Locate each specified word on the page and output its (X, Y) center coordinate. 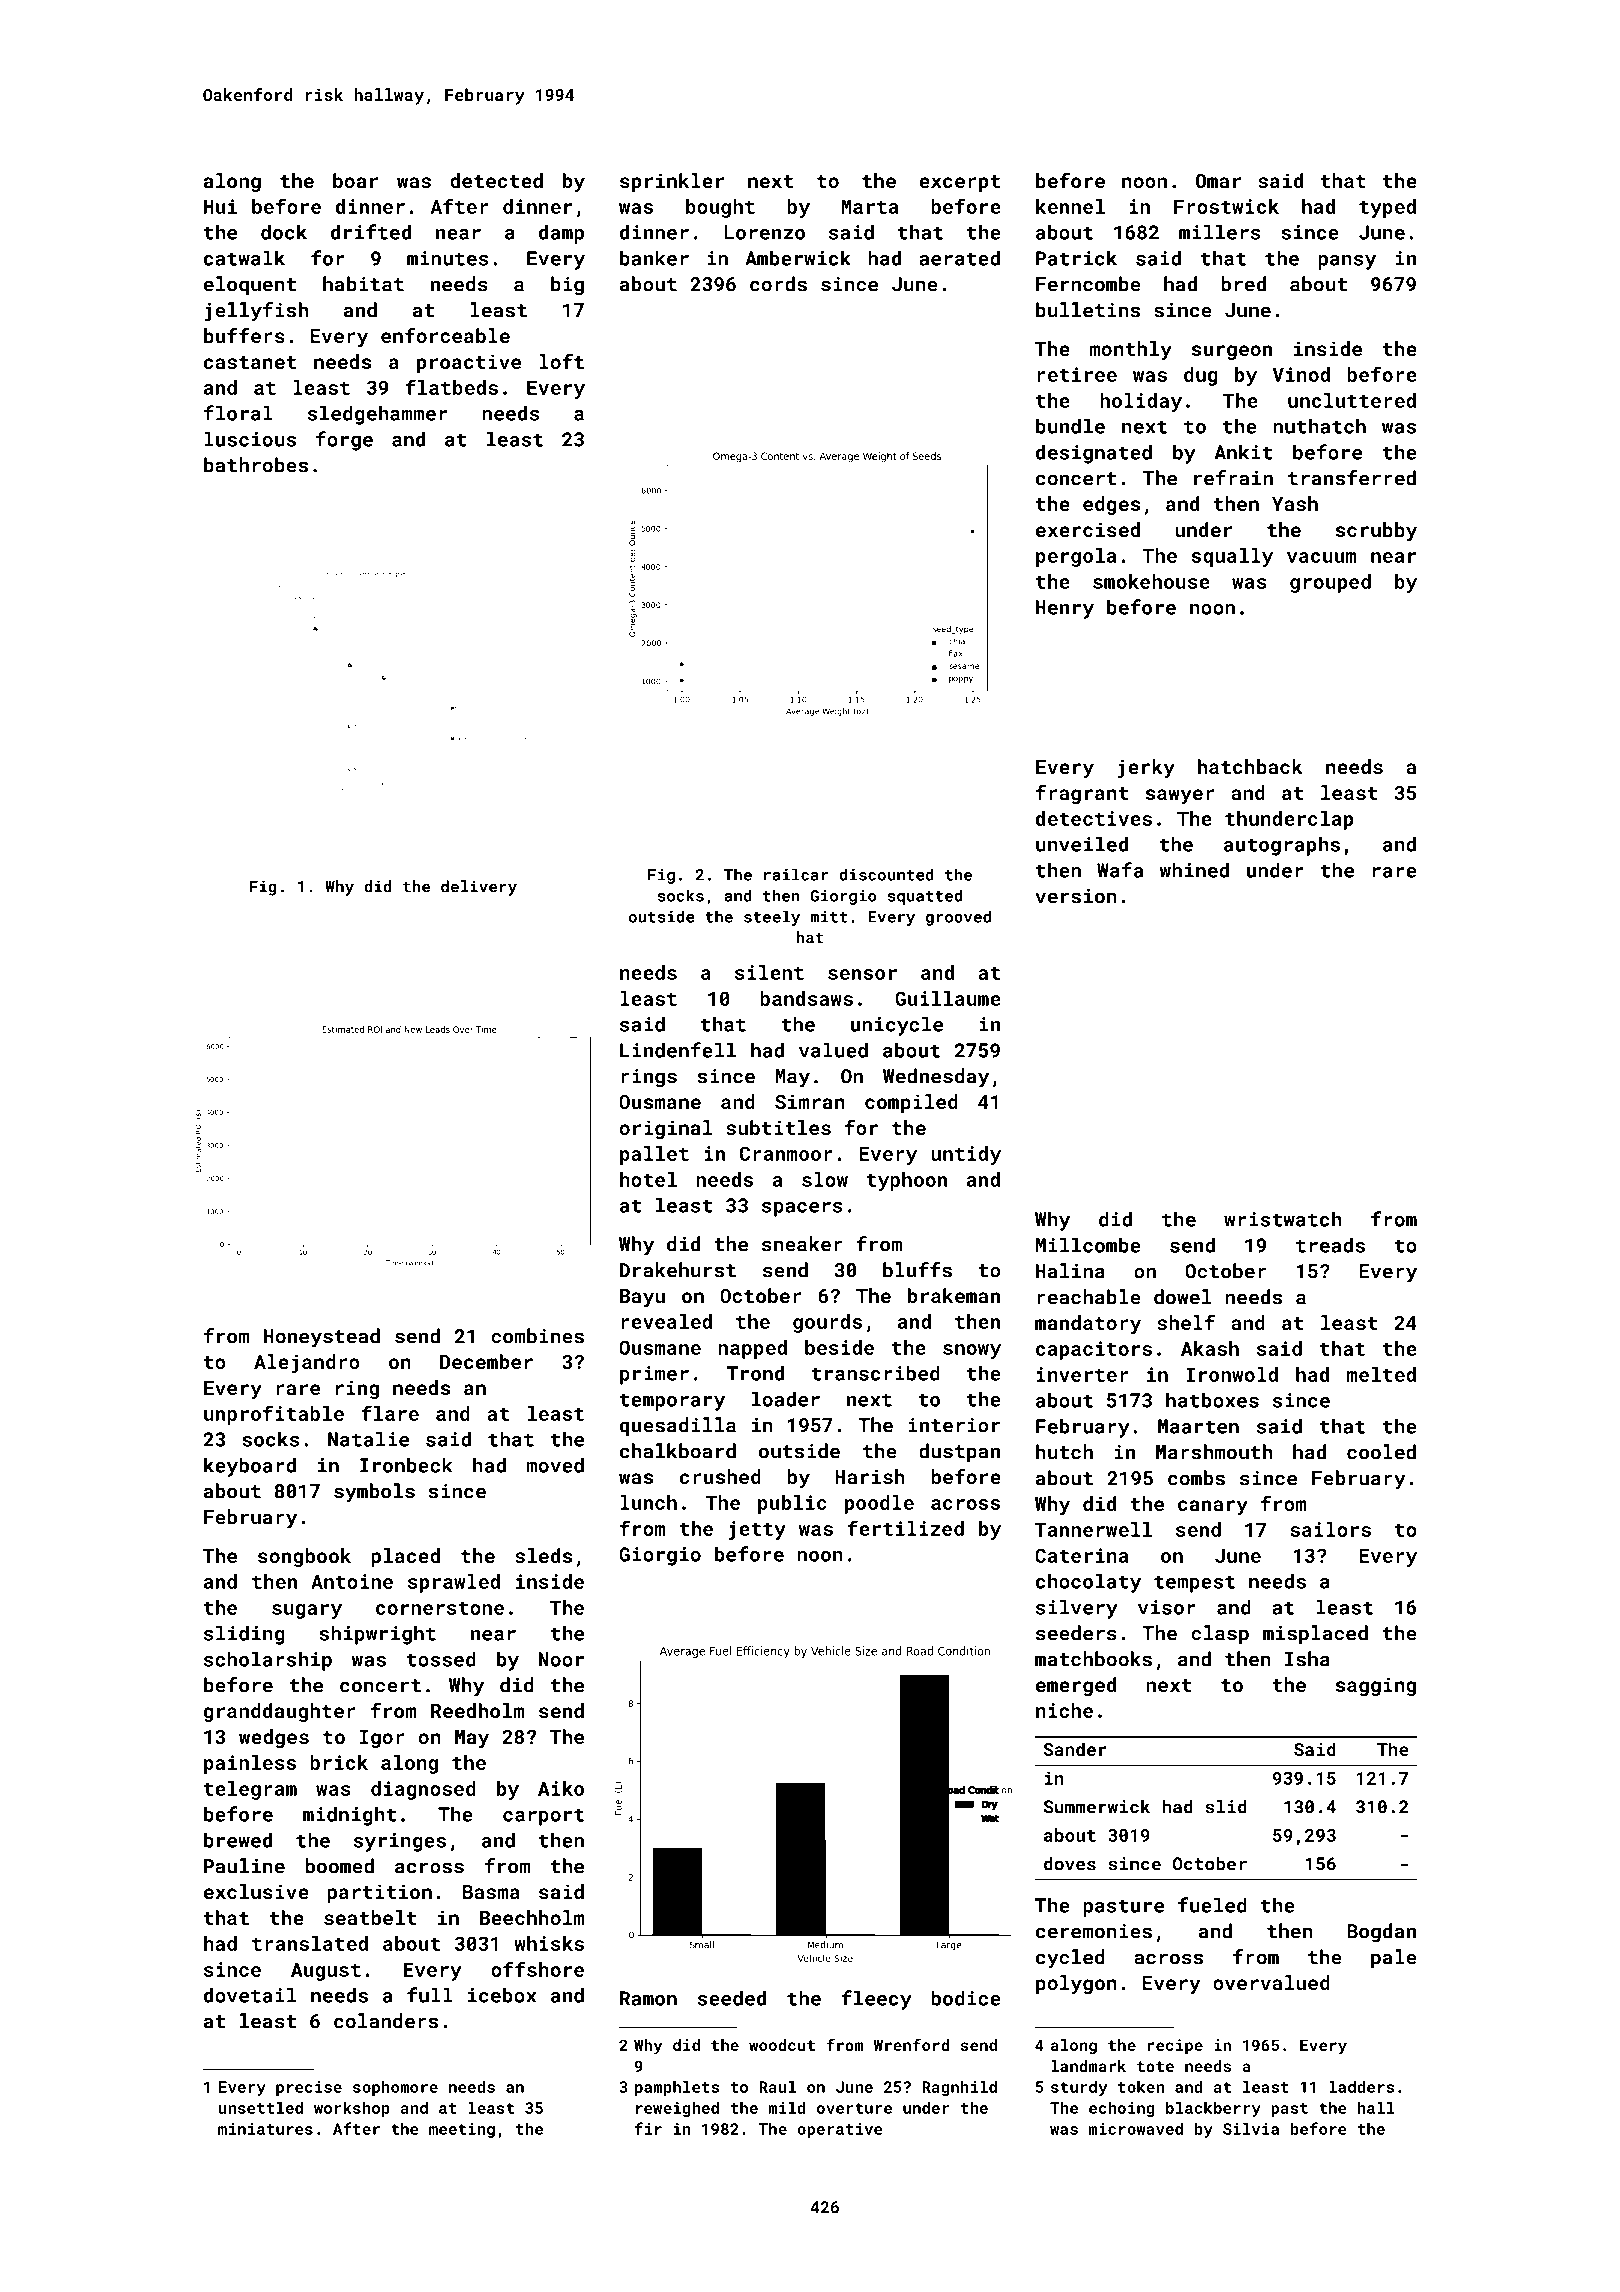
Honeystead (322, 1338)
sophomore (395, 2088)
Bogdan (1381, 1933)
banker (654, 258)
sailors (1330, 1529)
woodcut (782, 2045)
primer (654, 1375)
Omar (1218, 181)
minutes (448, 258)
